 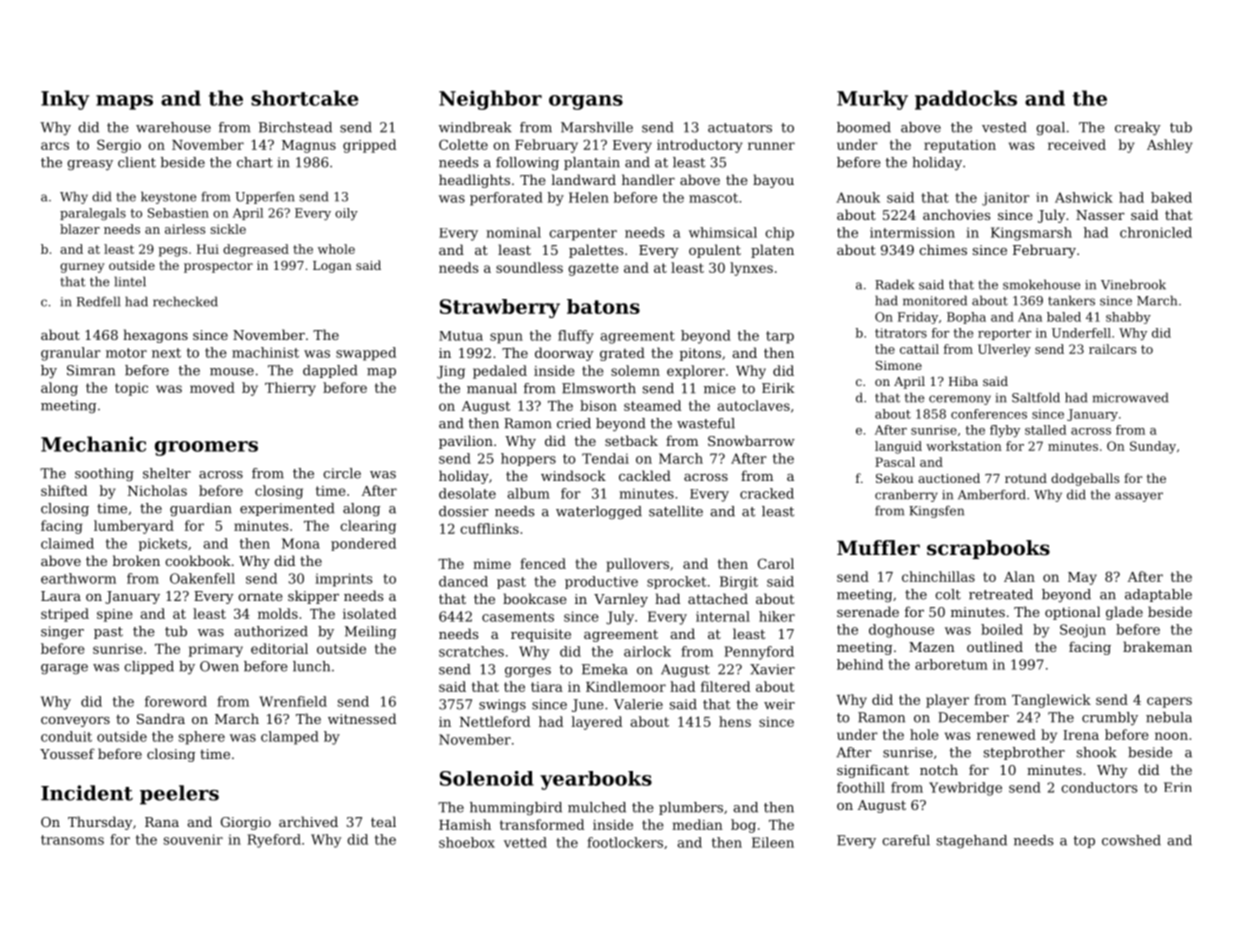 What do you see at coordinates (735, 721) in the screenshot?
I see `hens` at bounding box center [735, 721].
